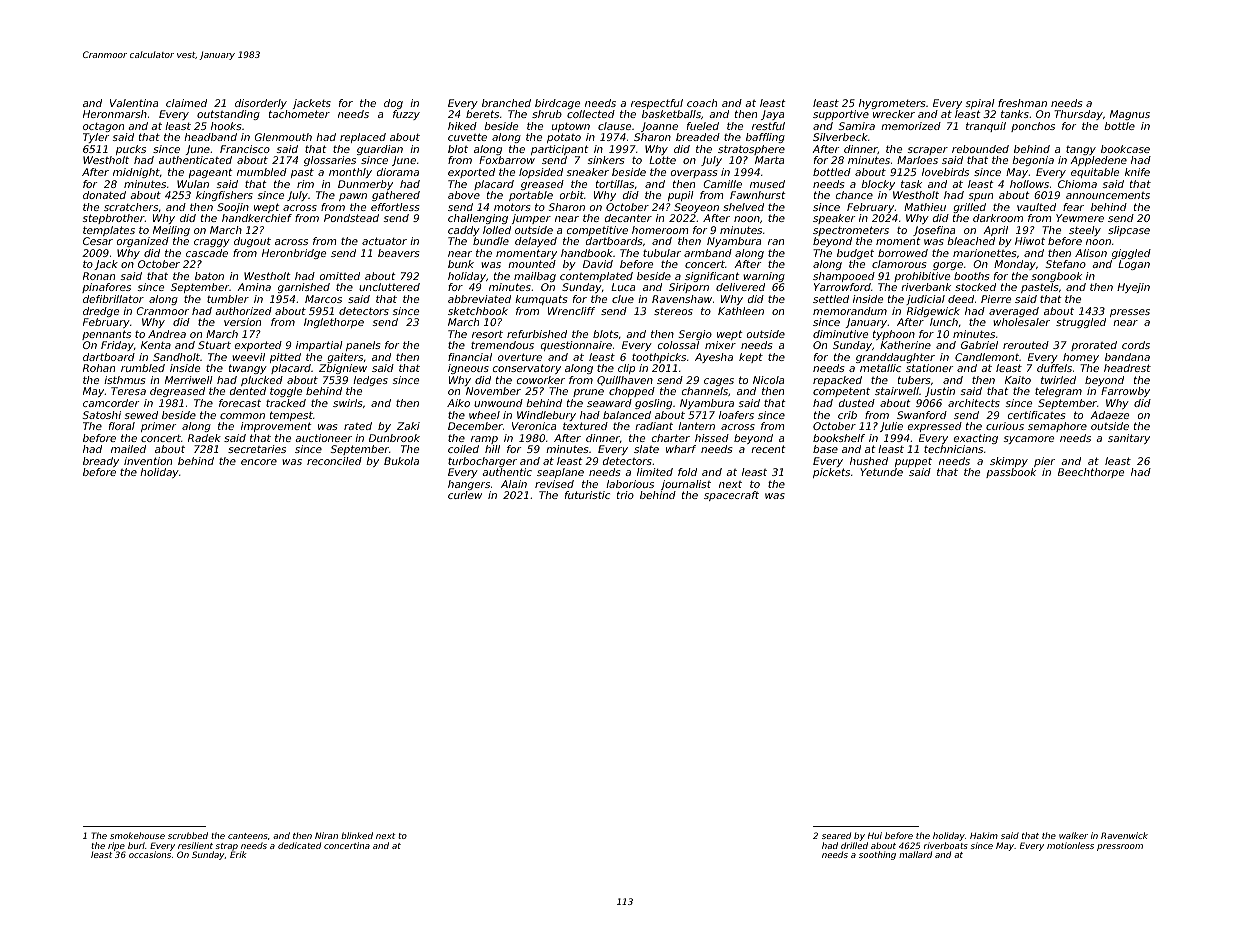  What do you see at coordinates (323, 299) in the image?
I see `Marcos` at bounding box center [323, 299].
